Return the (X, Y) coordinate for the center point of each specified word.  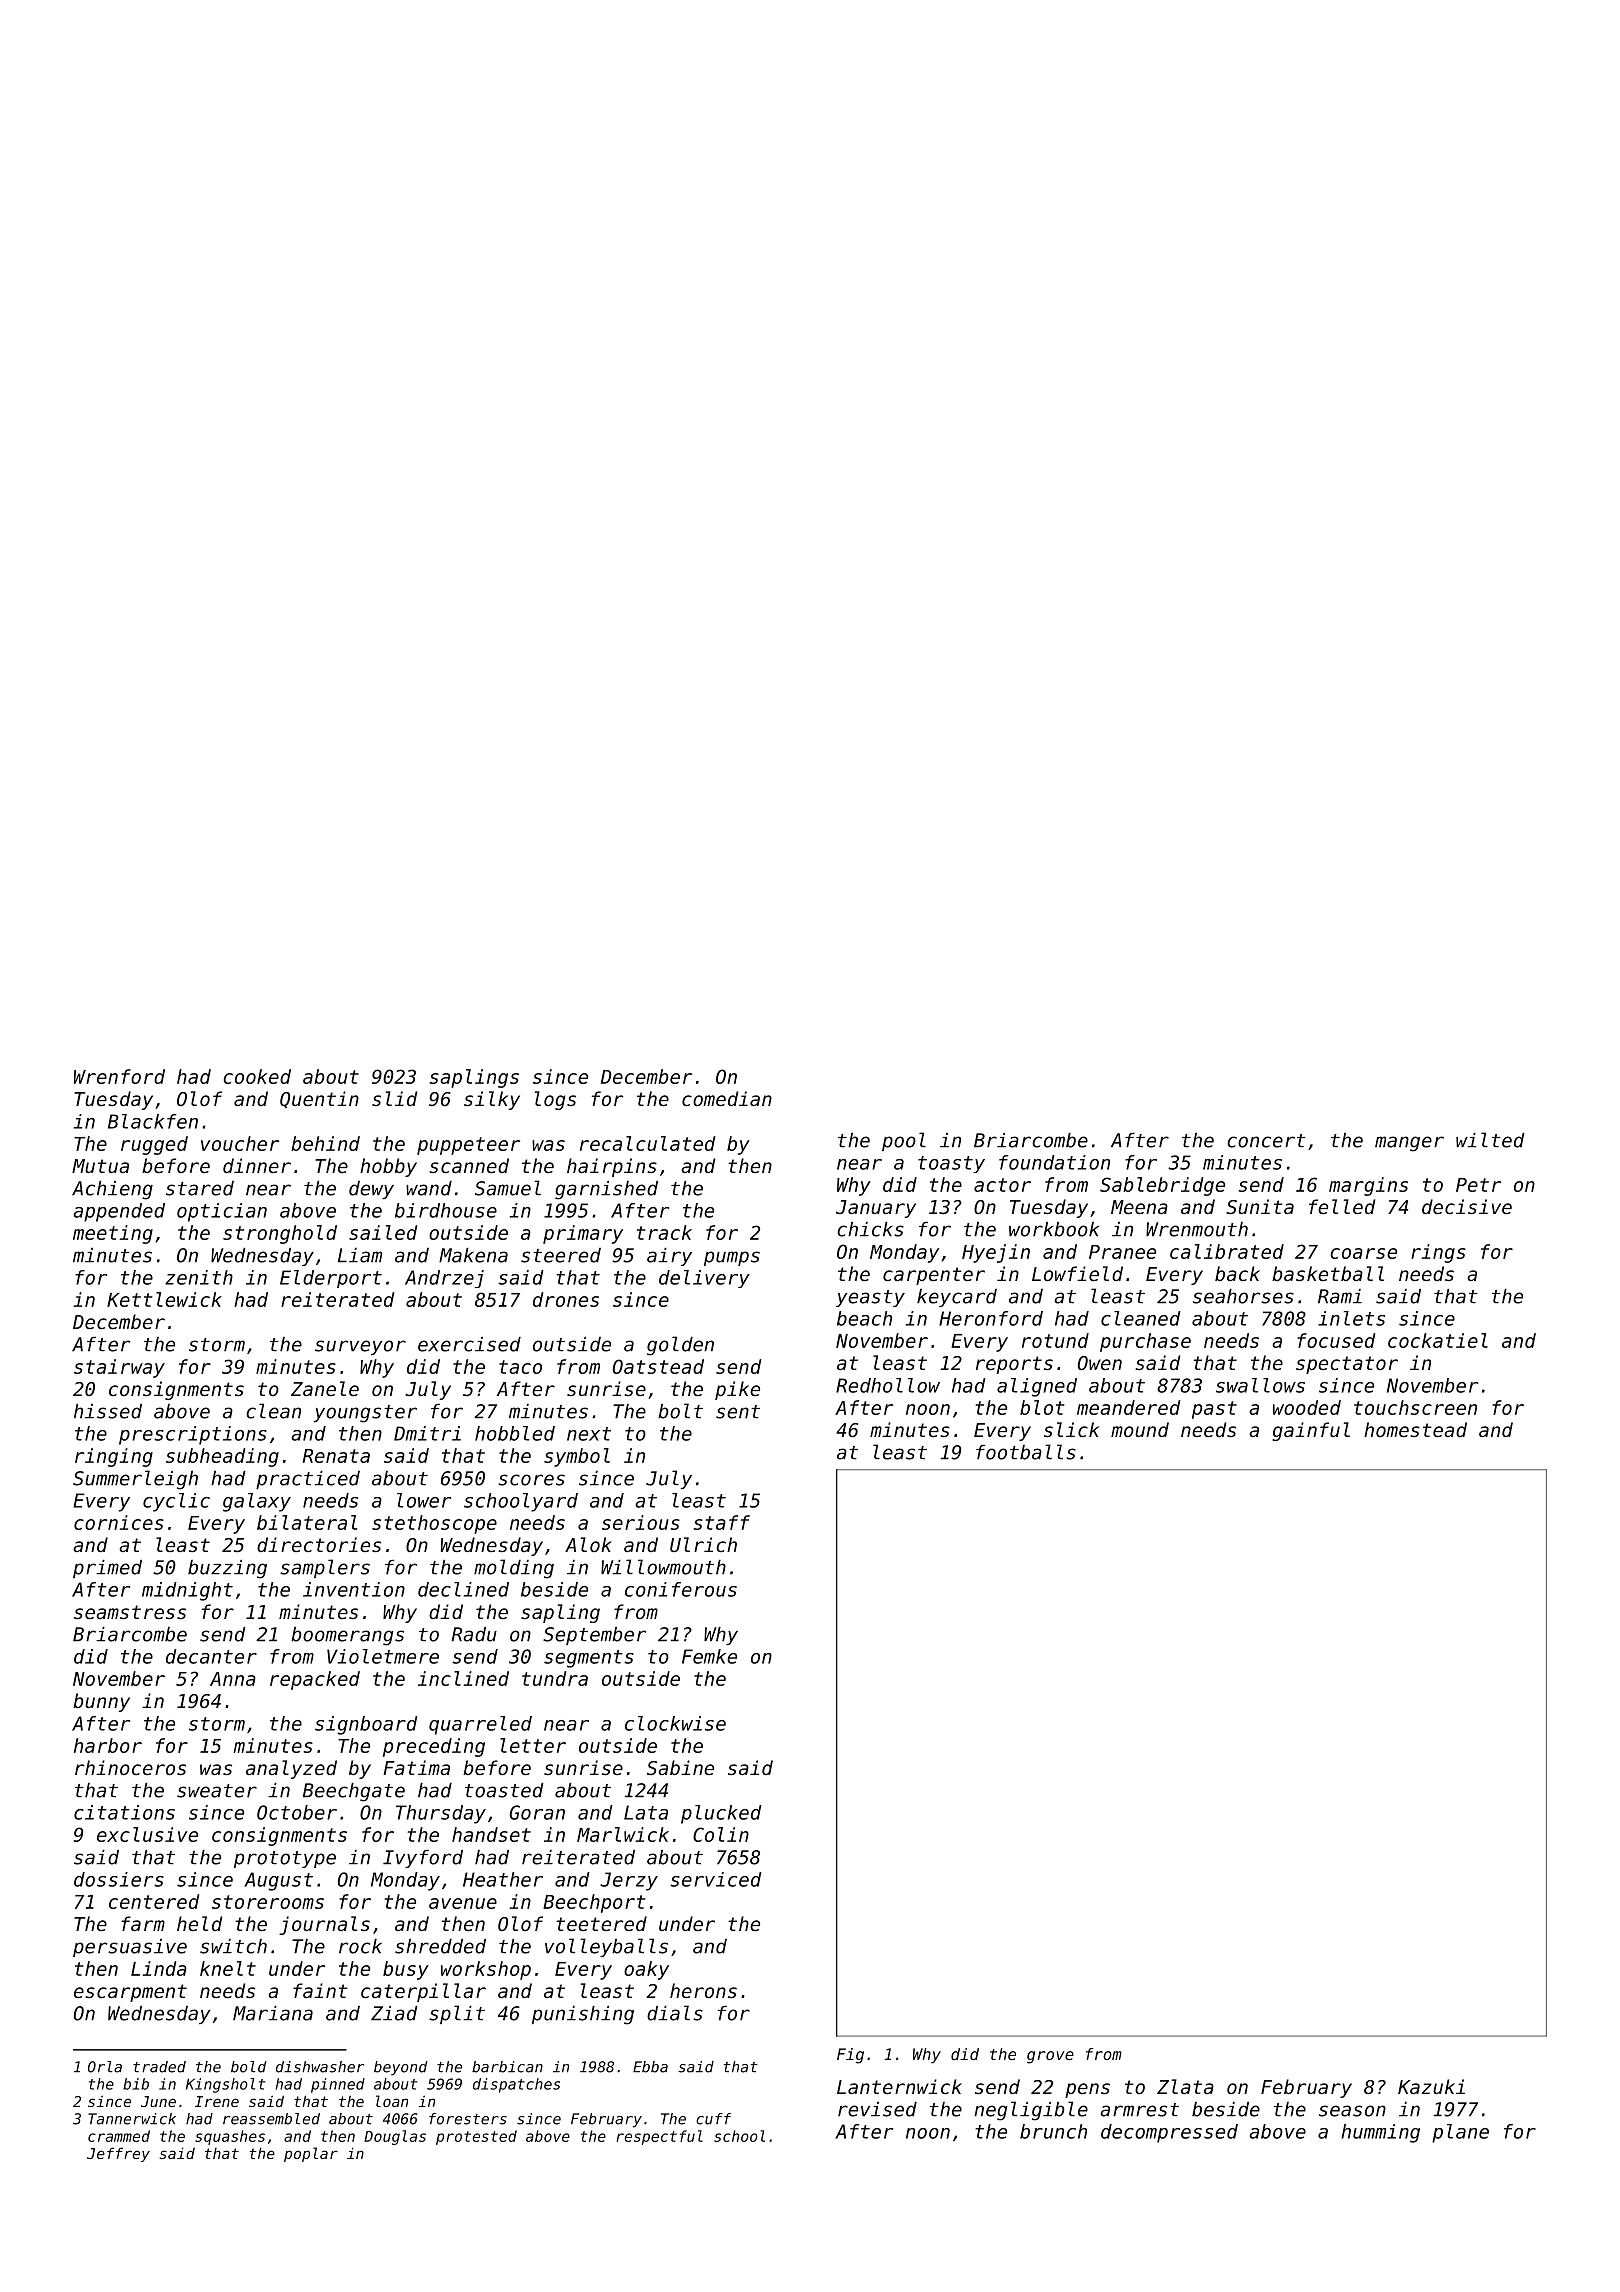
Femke (709, 1656)
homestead (1415, 1429)
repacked (315, 1680)
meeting (113, 1234)
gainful (1311, 1431)
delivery (704, 1279)
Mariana (273, 2013)
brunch (1053, 2131)
